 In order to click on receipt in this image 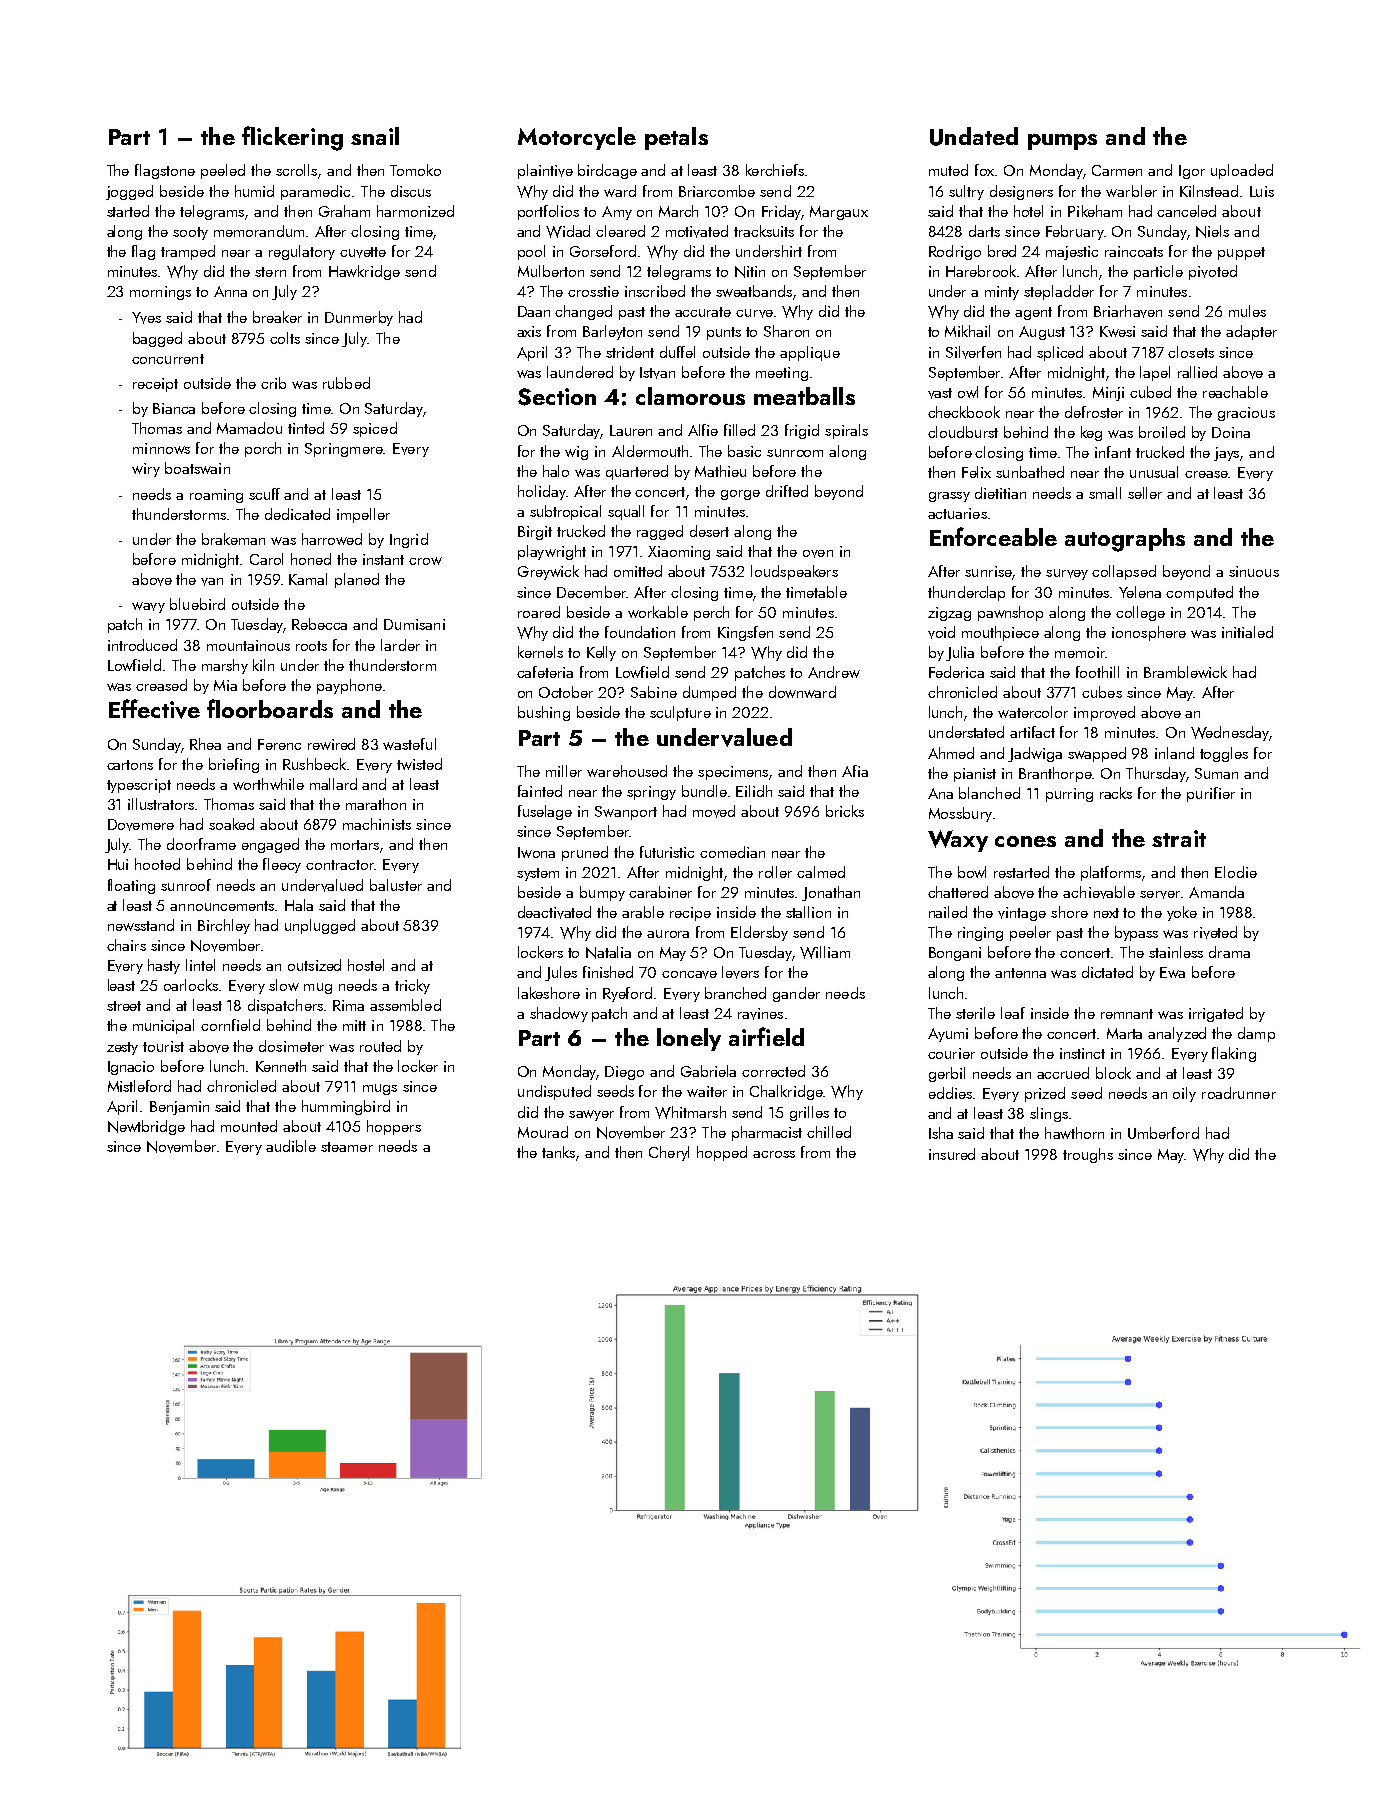, I will do `click(155, 385)`.
